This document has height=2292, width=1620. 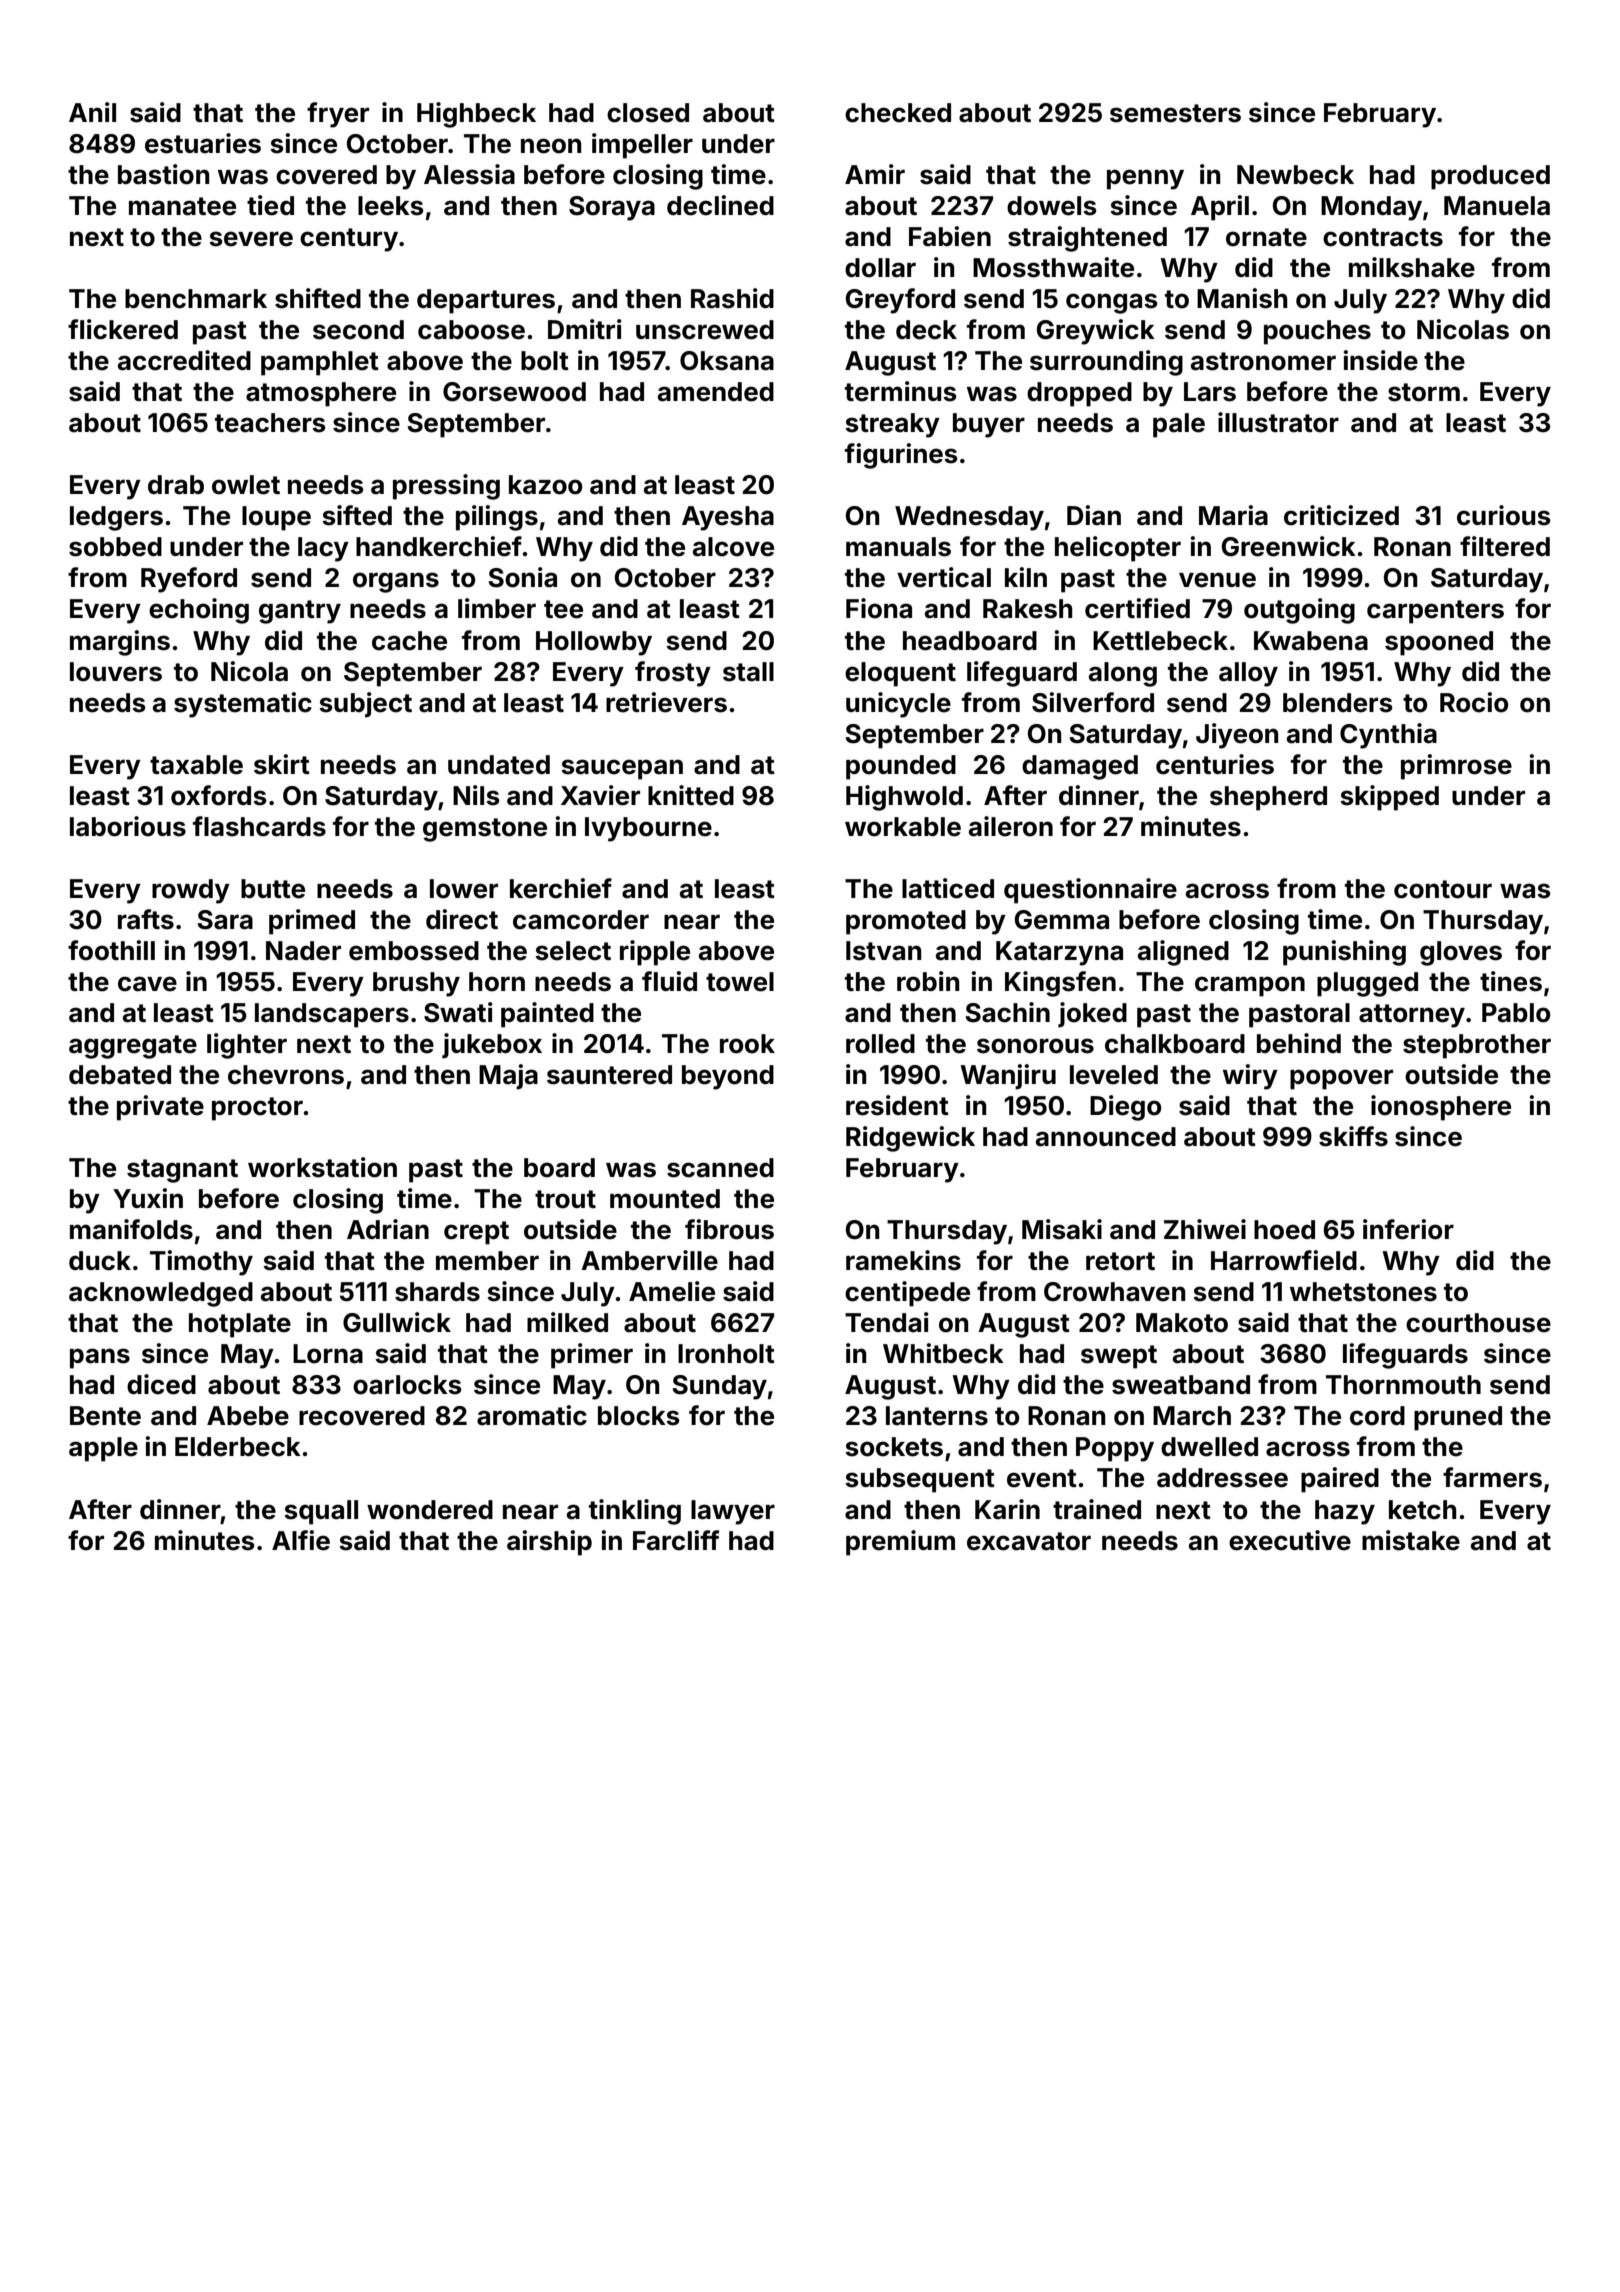 What do you see at coordinates (161, 1294) in the document?
I see `acknowledged` at bounding box center [161, 1294].
